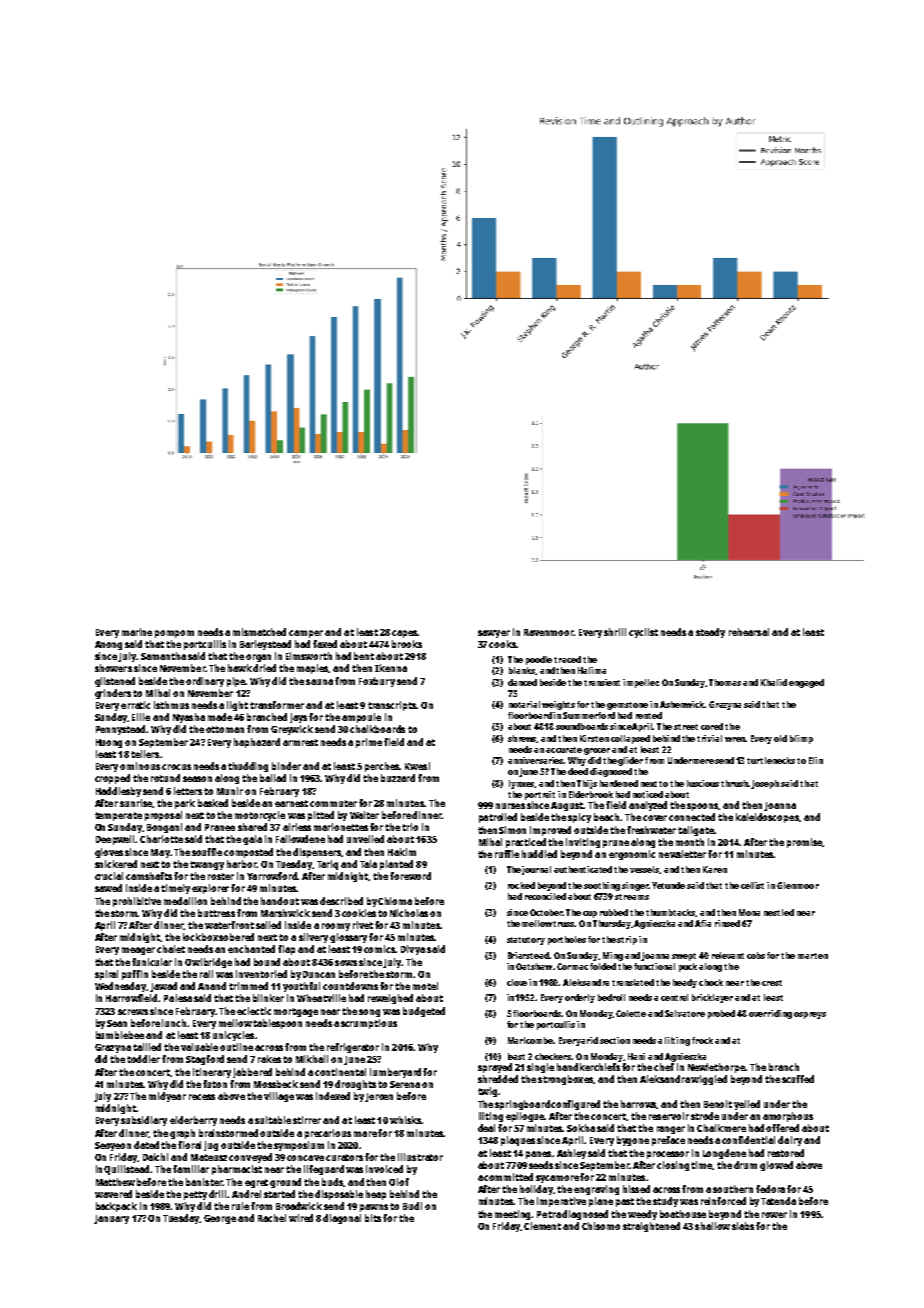 The width and height of the document is (924, 1308). What do you see at coordinates (772, 983) in the document?
I see `crest` at bounding box center [772, 983].
